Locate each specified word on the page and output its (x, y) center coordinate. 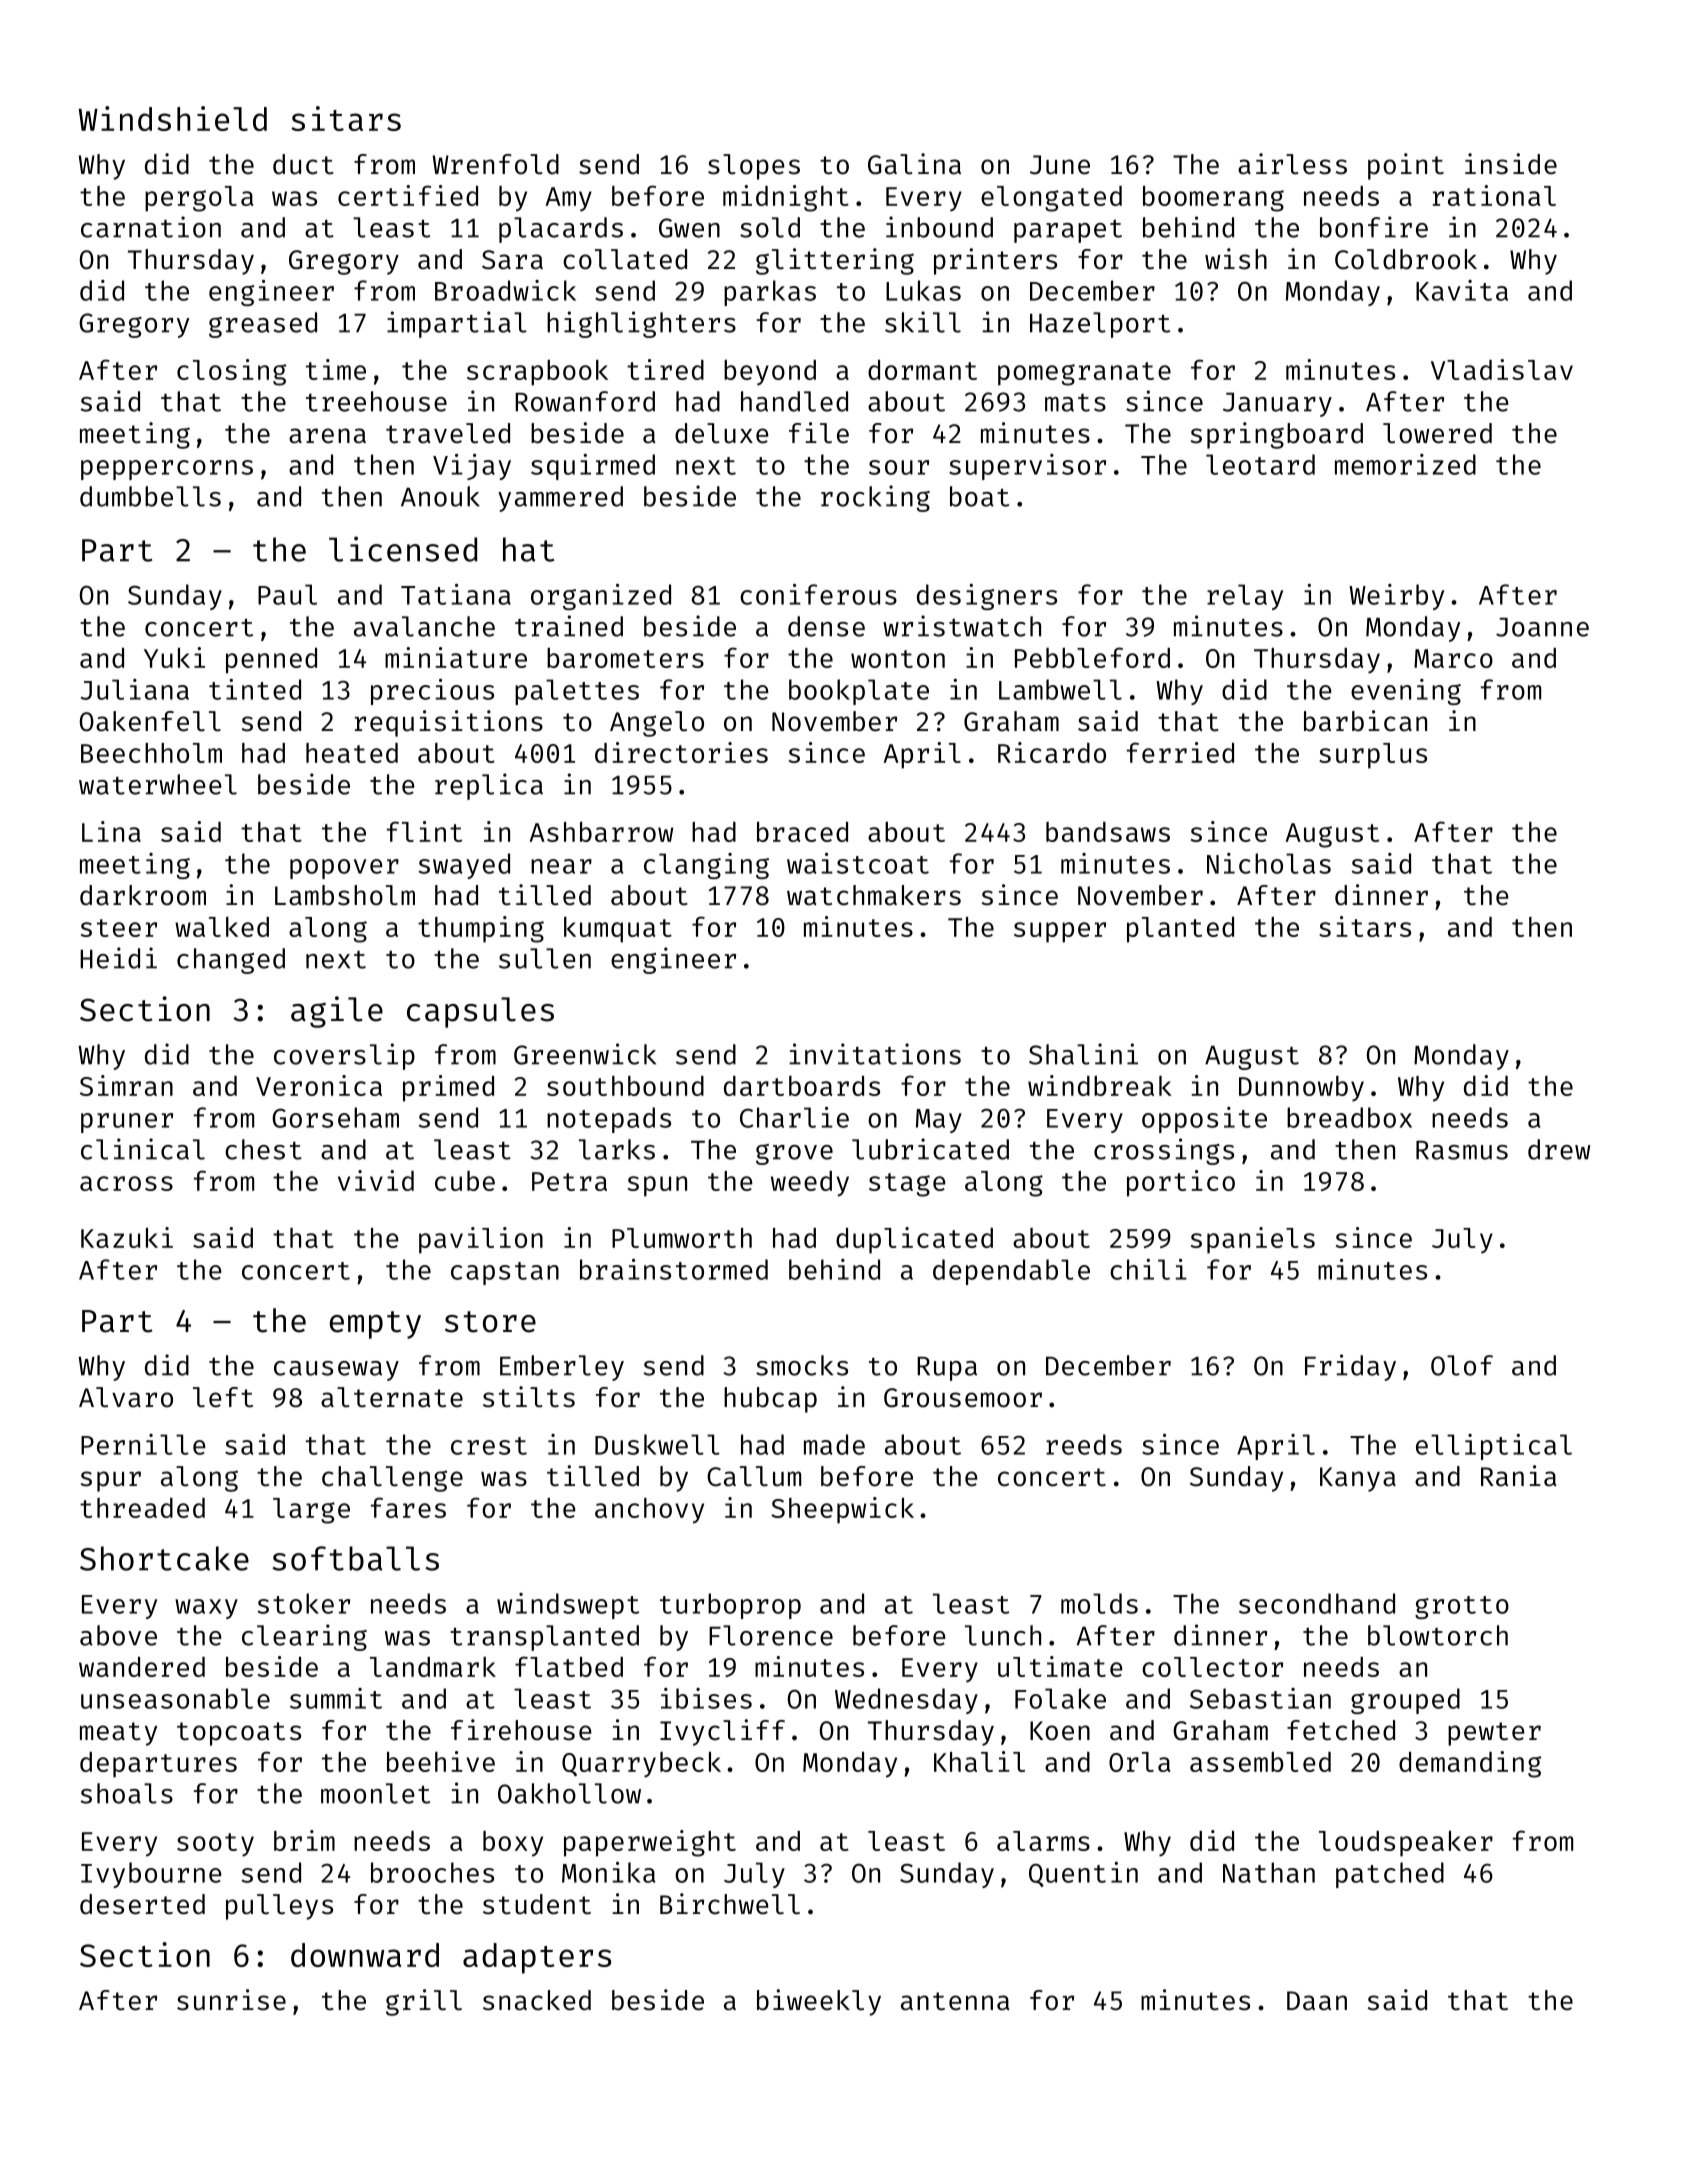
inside (1511, 164)
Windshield (173, 118)
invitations (875, 1054)
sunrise (231, 2000)
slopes (754, 167)
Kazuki (127, 1237)
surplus (1373, 756)
